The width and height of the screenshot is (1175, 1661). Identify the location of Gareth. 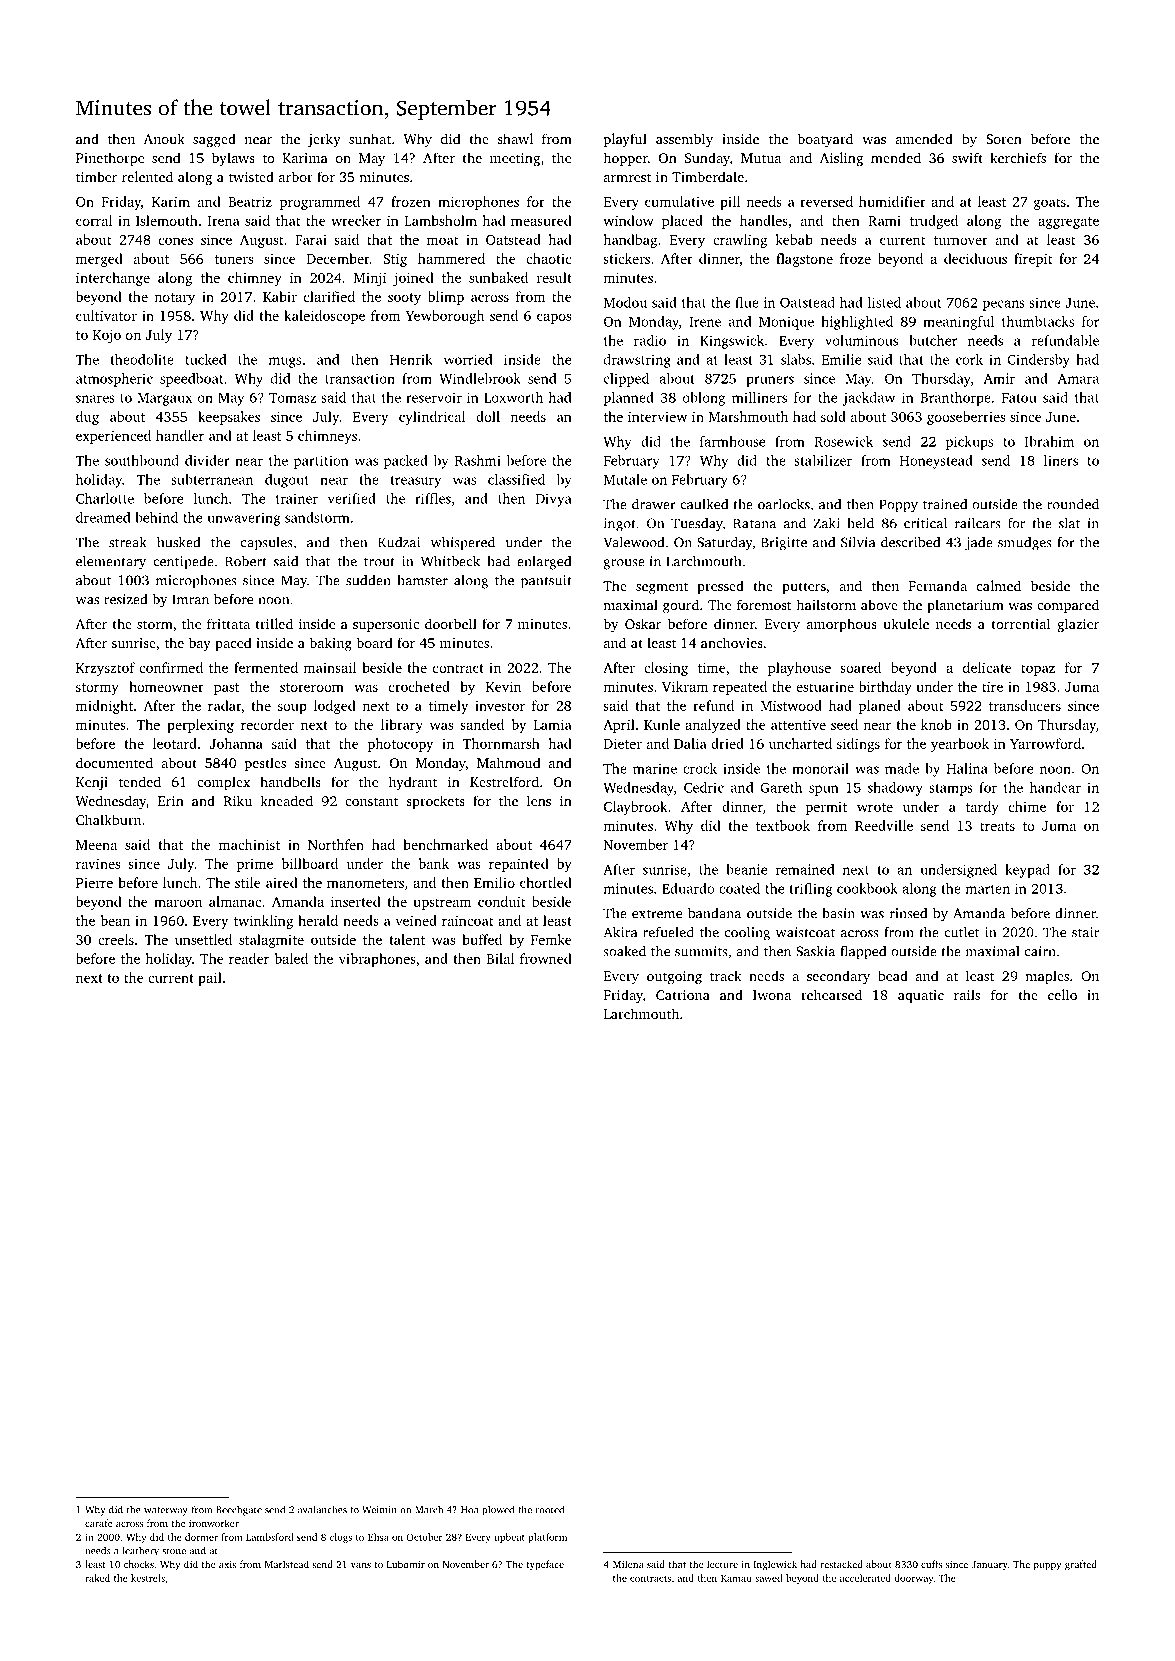
(781, 787).
